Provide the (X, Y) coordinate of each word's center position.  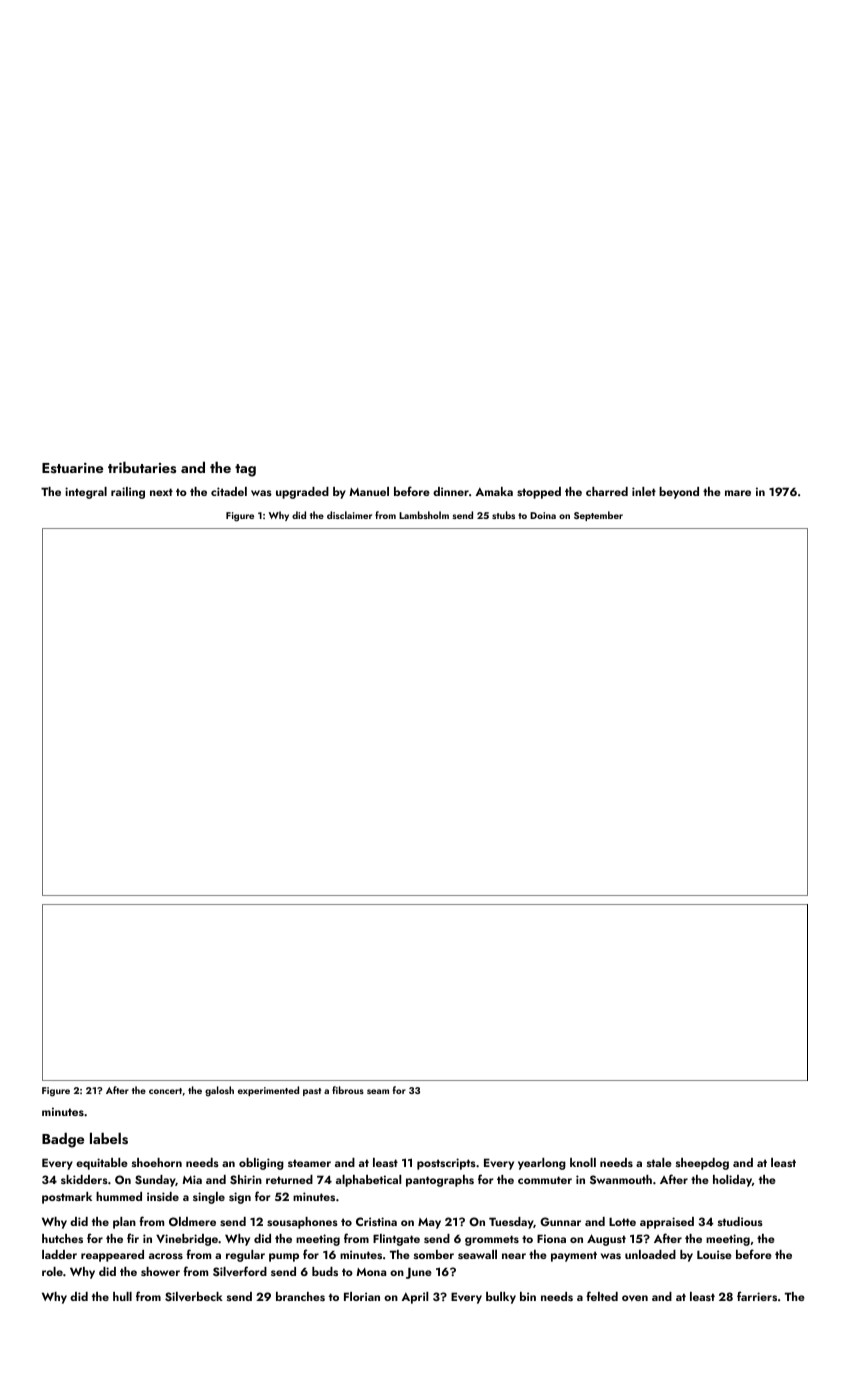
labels (109, 1139)
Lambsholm (424, 515)
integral (86, 493)
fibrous (348, 1090)
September (598, 516)
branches (300, 1296)
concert (165, 1091)
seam (378, 1091)
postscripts (446, 1164)
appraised (667, 1223)
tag (245, 470)
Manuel (369, 491)
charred (607, 491)
